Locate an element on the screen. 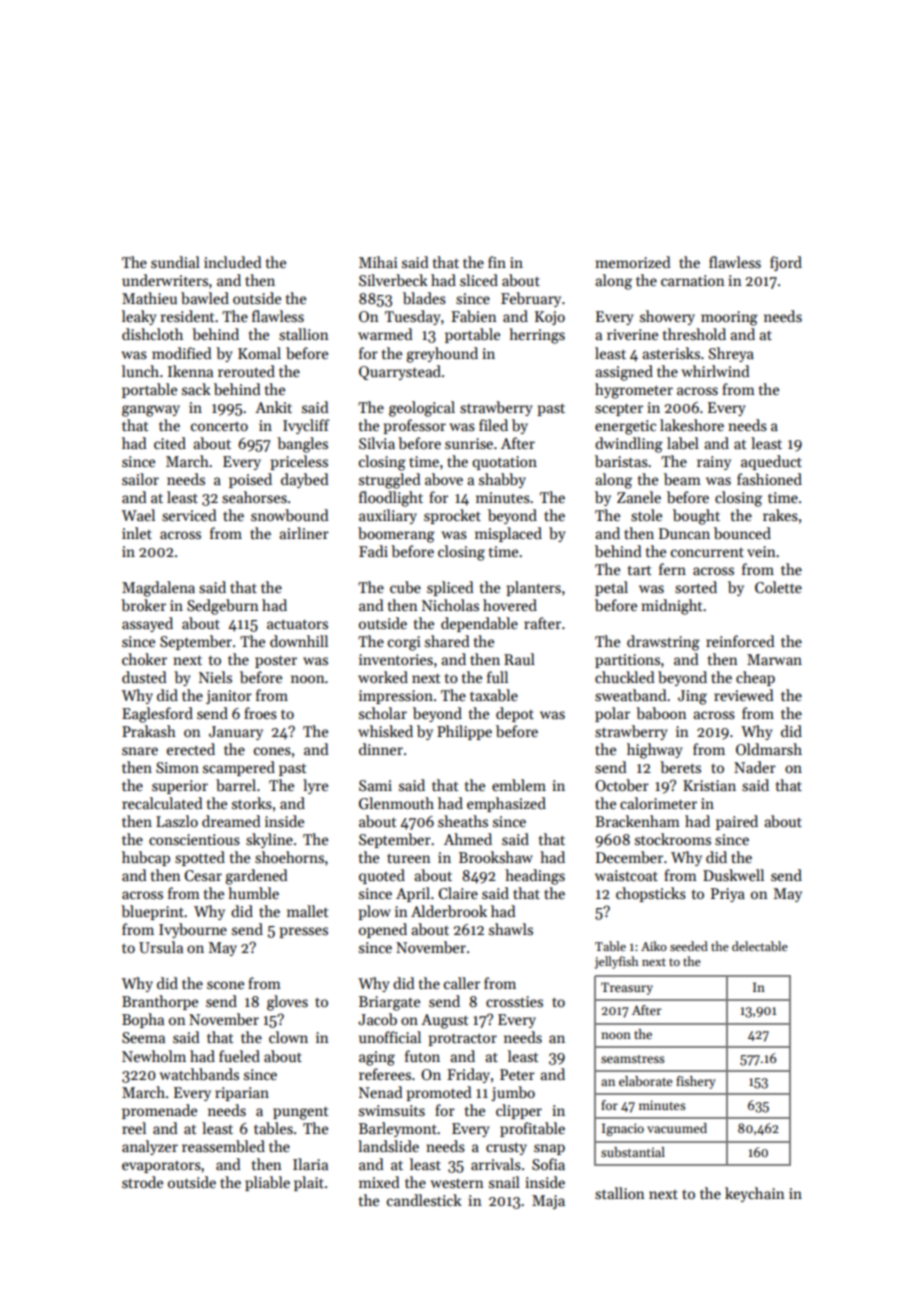  sailor is located at coordinates (140, 479).
